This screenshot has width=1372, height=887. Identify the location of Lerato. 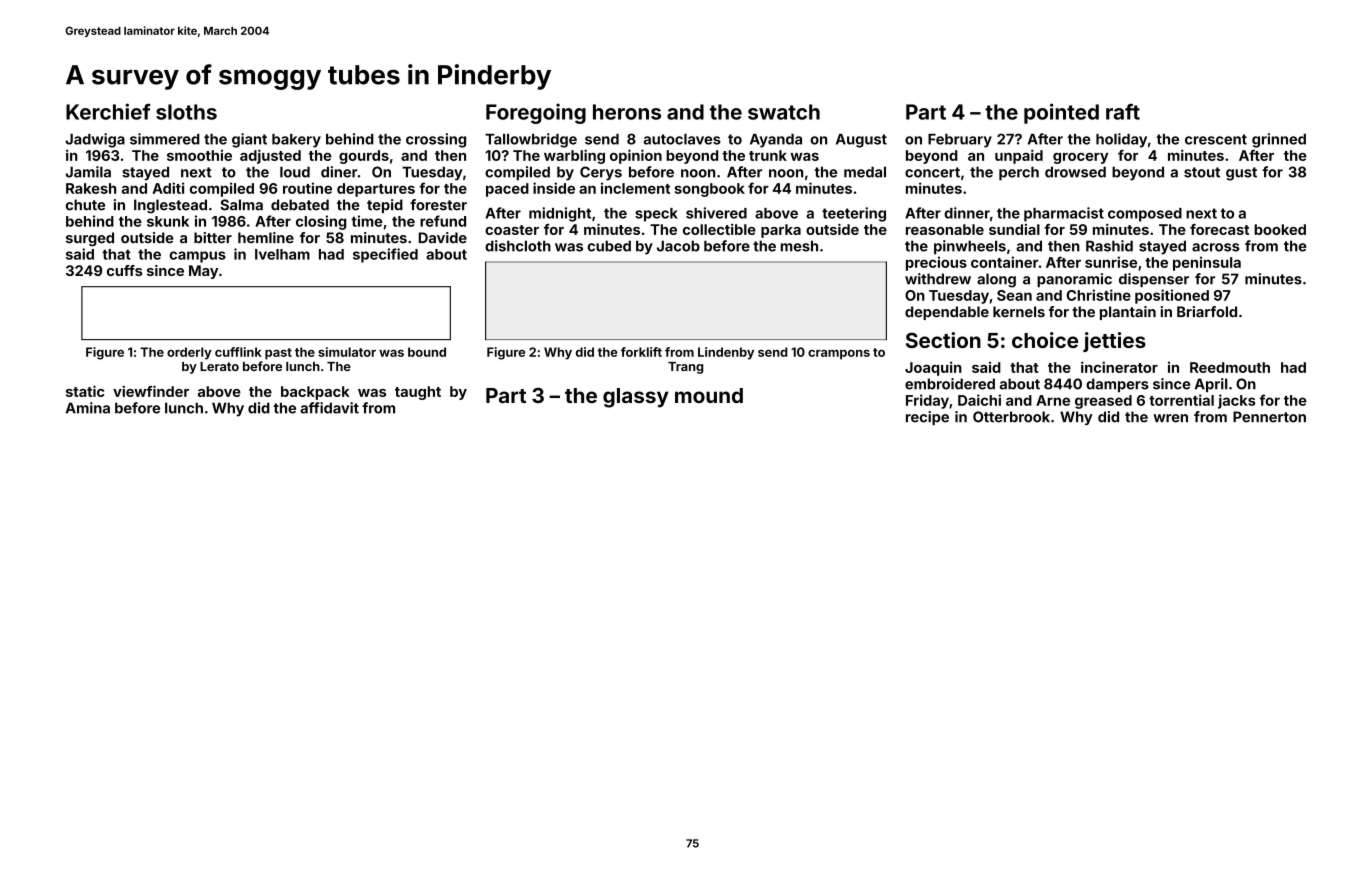
(219, 366).
